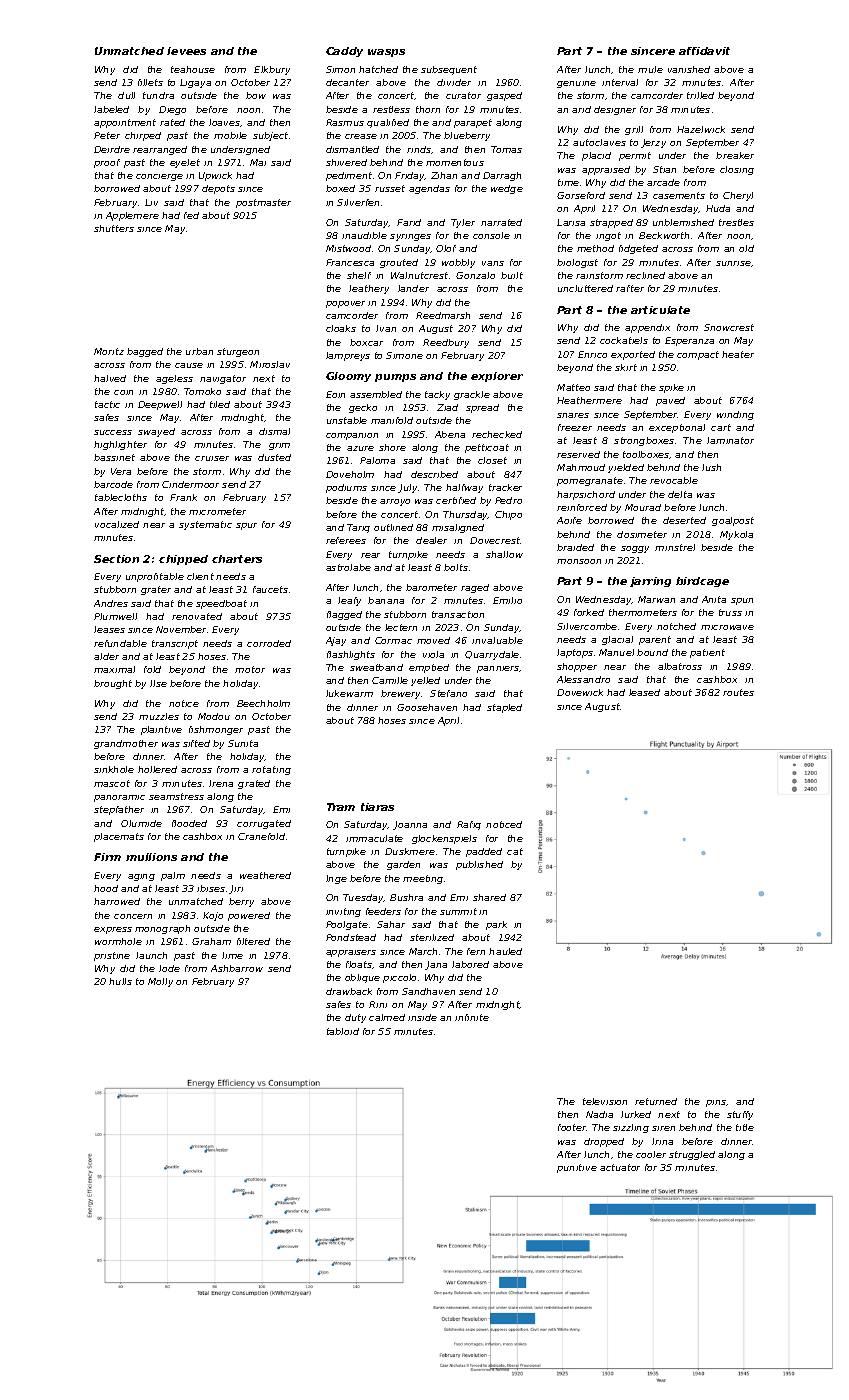 The width and height of the screenshot is (849, 1400). What do you see at coordinates (274, 431) in the screenshot?
I see `dismal` at bounding box center [274, 431].
